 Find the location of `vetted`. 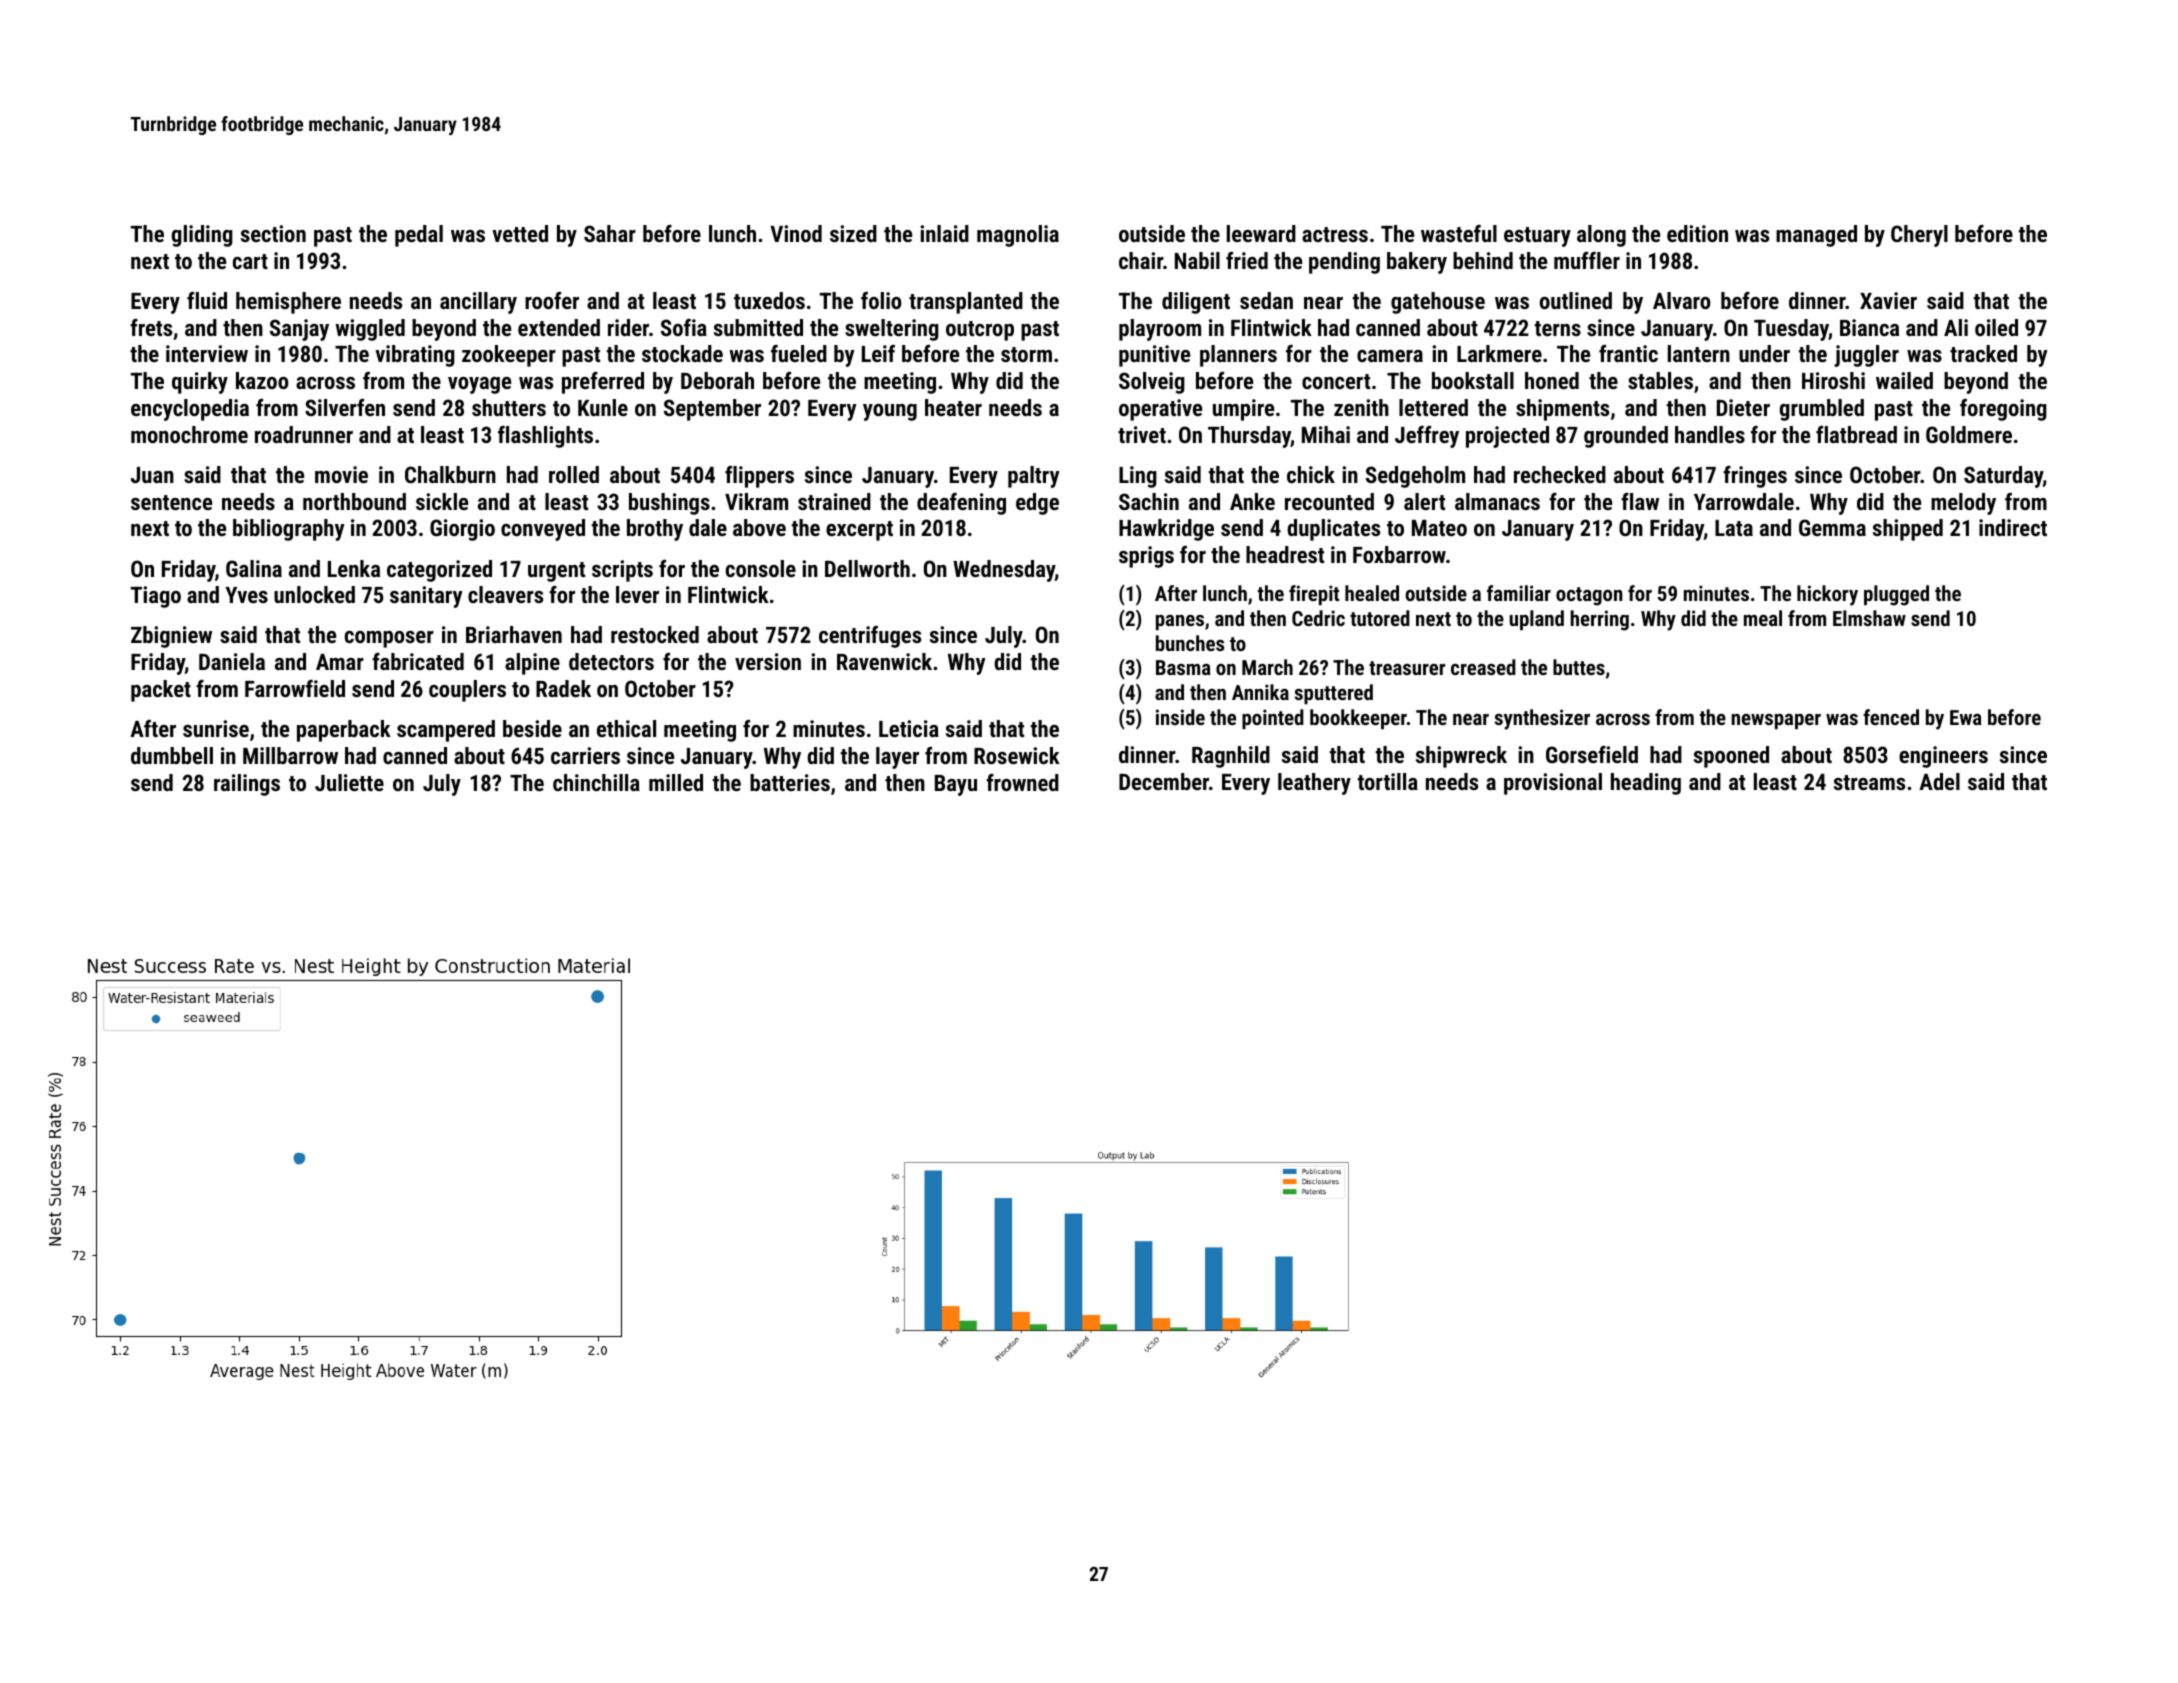

vetted is located at coordinates (520, 233).
